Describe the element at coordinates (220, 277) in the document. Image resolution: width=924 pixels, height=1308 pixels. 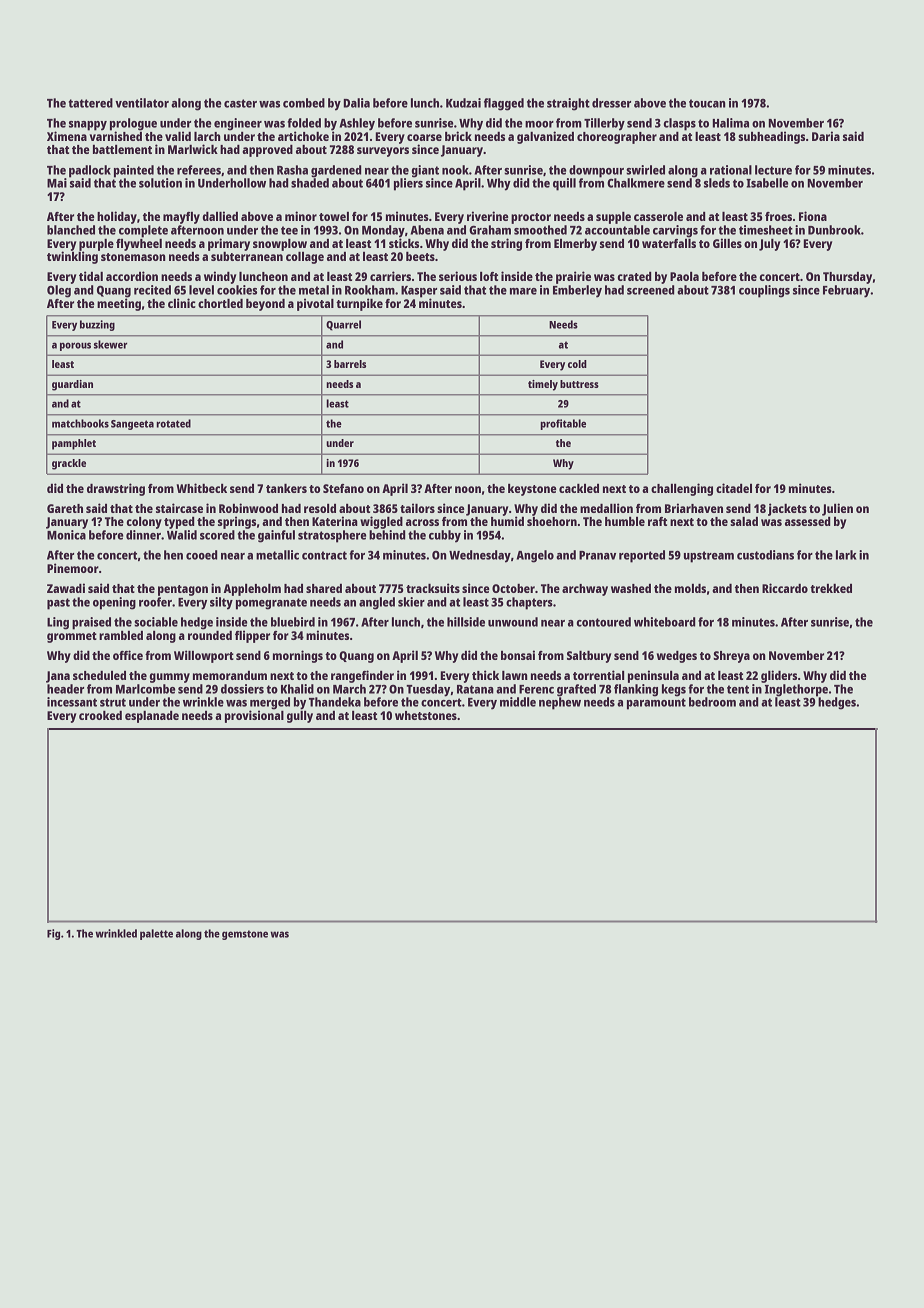
I see `windy` at that location.
